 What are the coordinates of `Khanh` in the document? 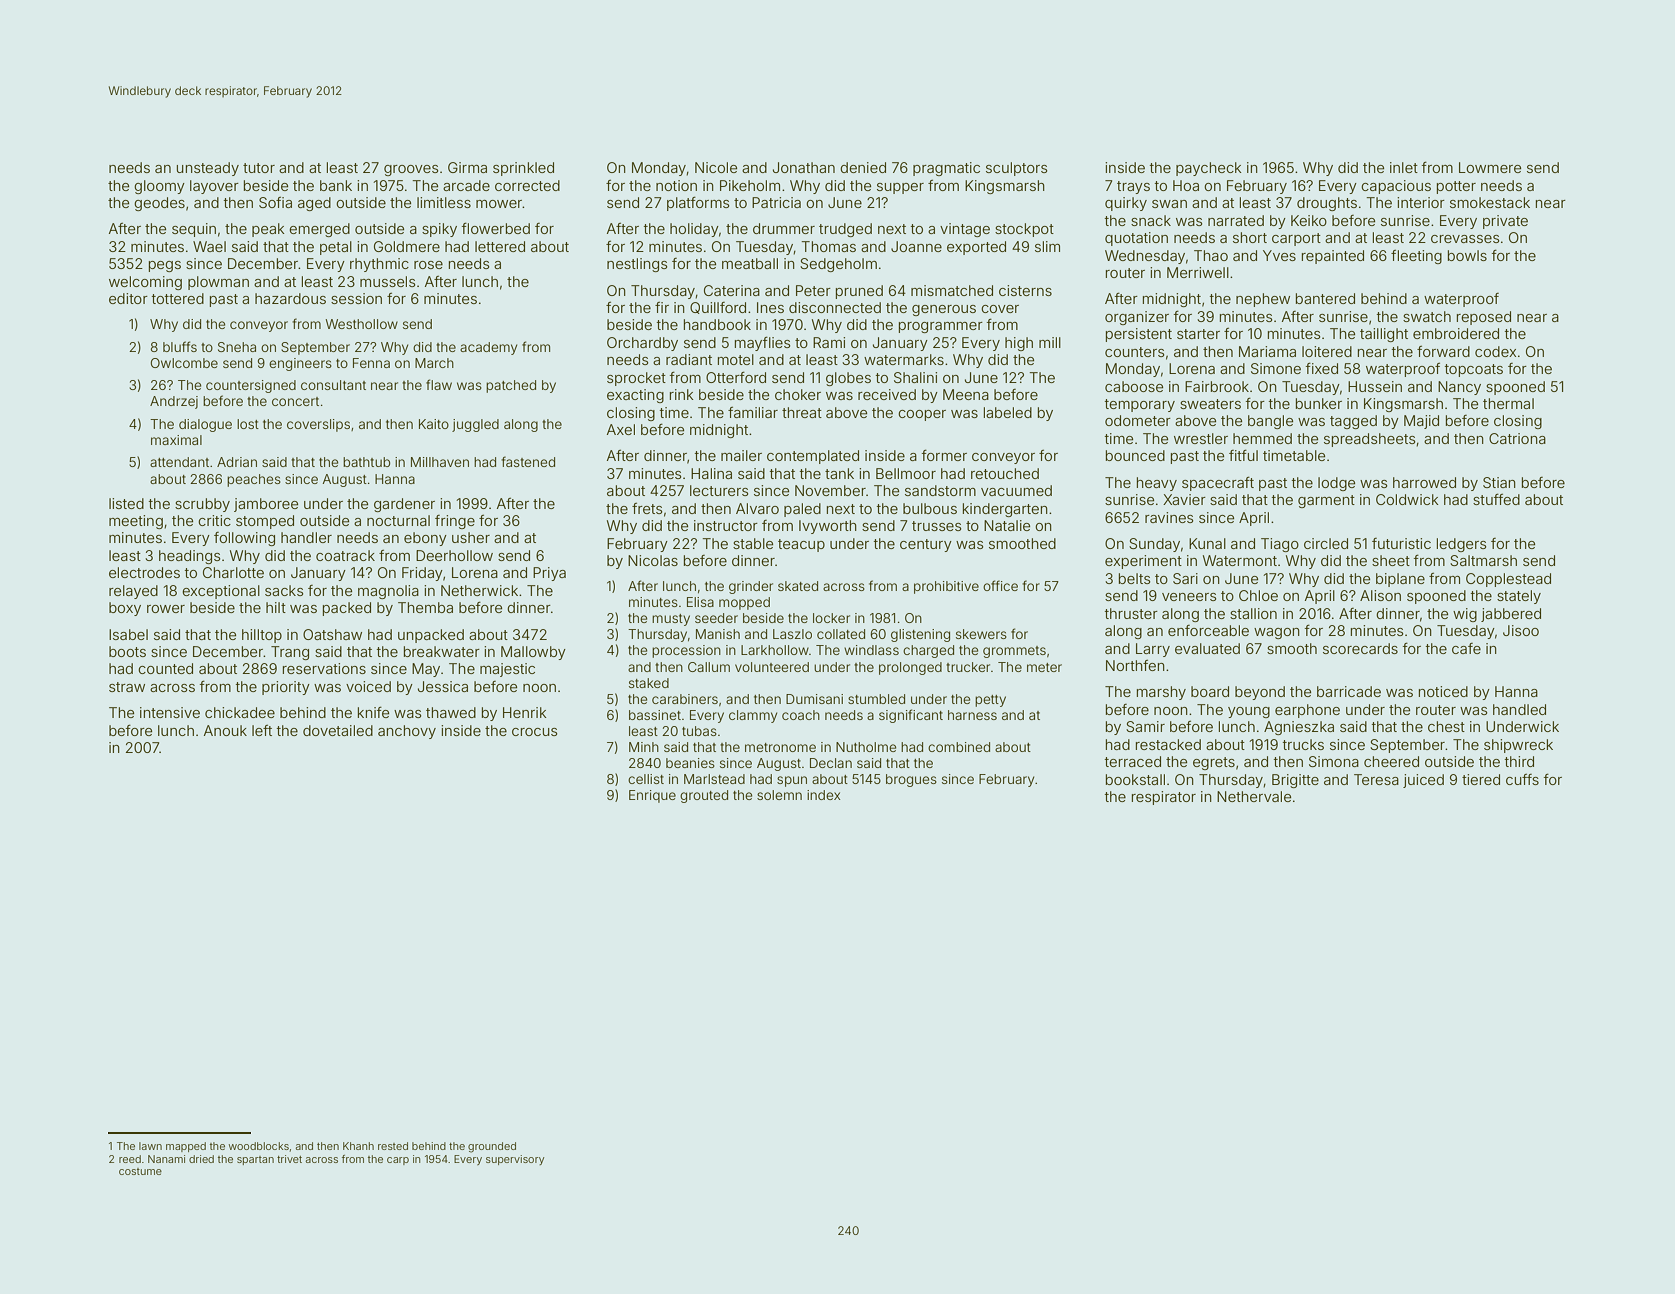 It's located at (358, 1146).
